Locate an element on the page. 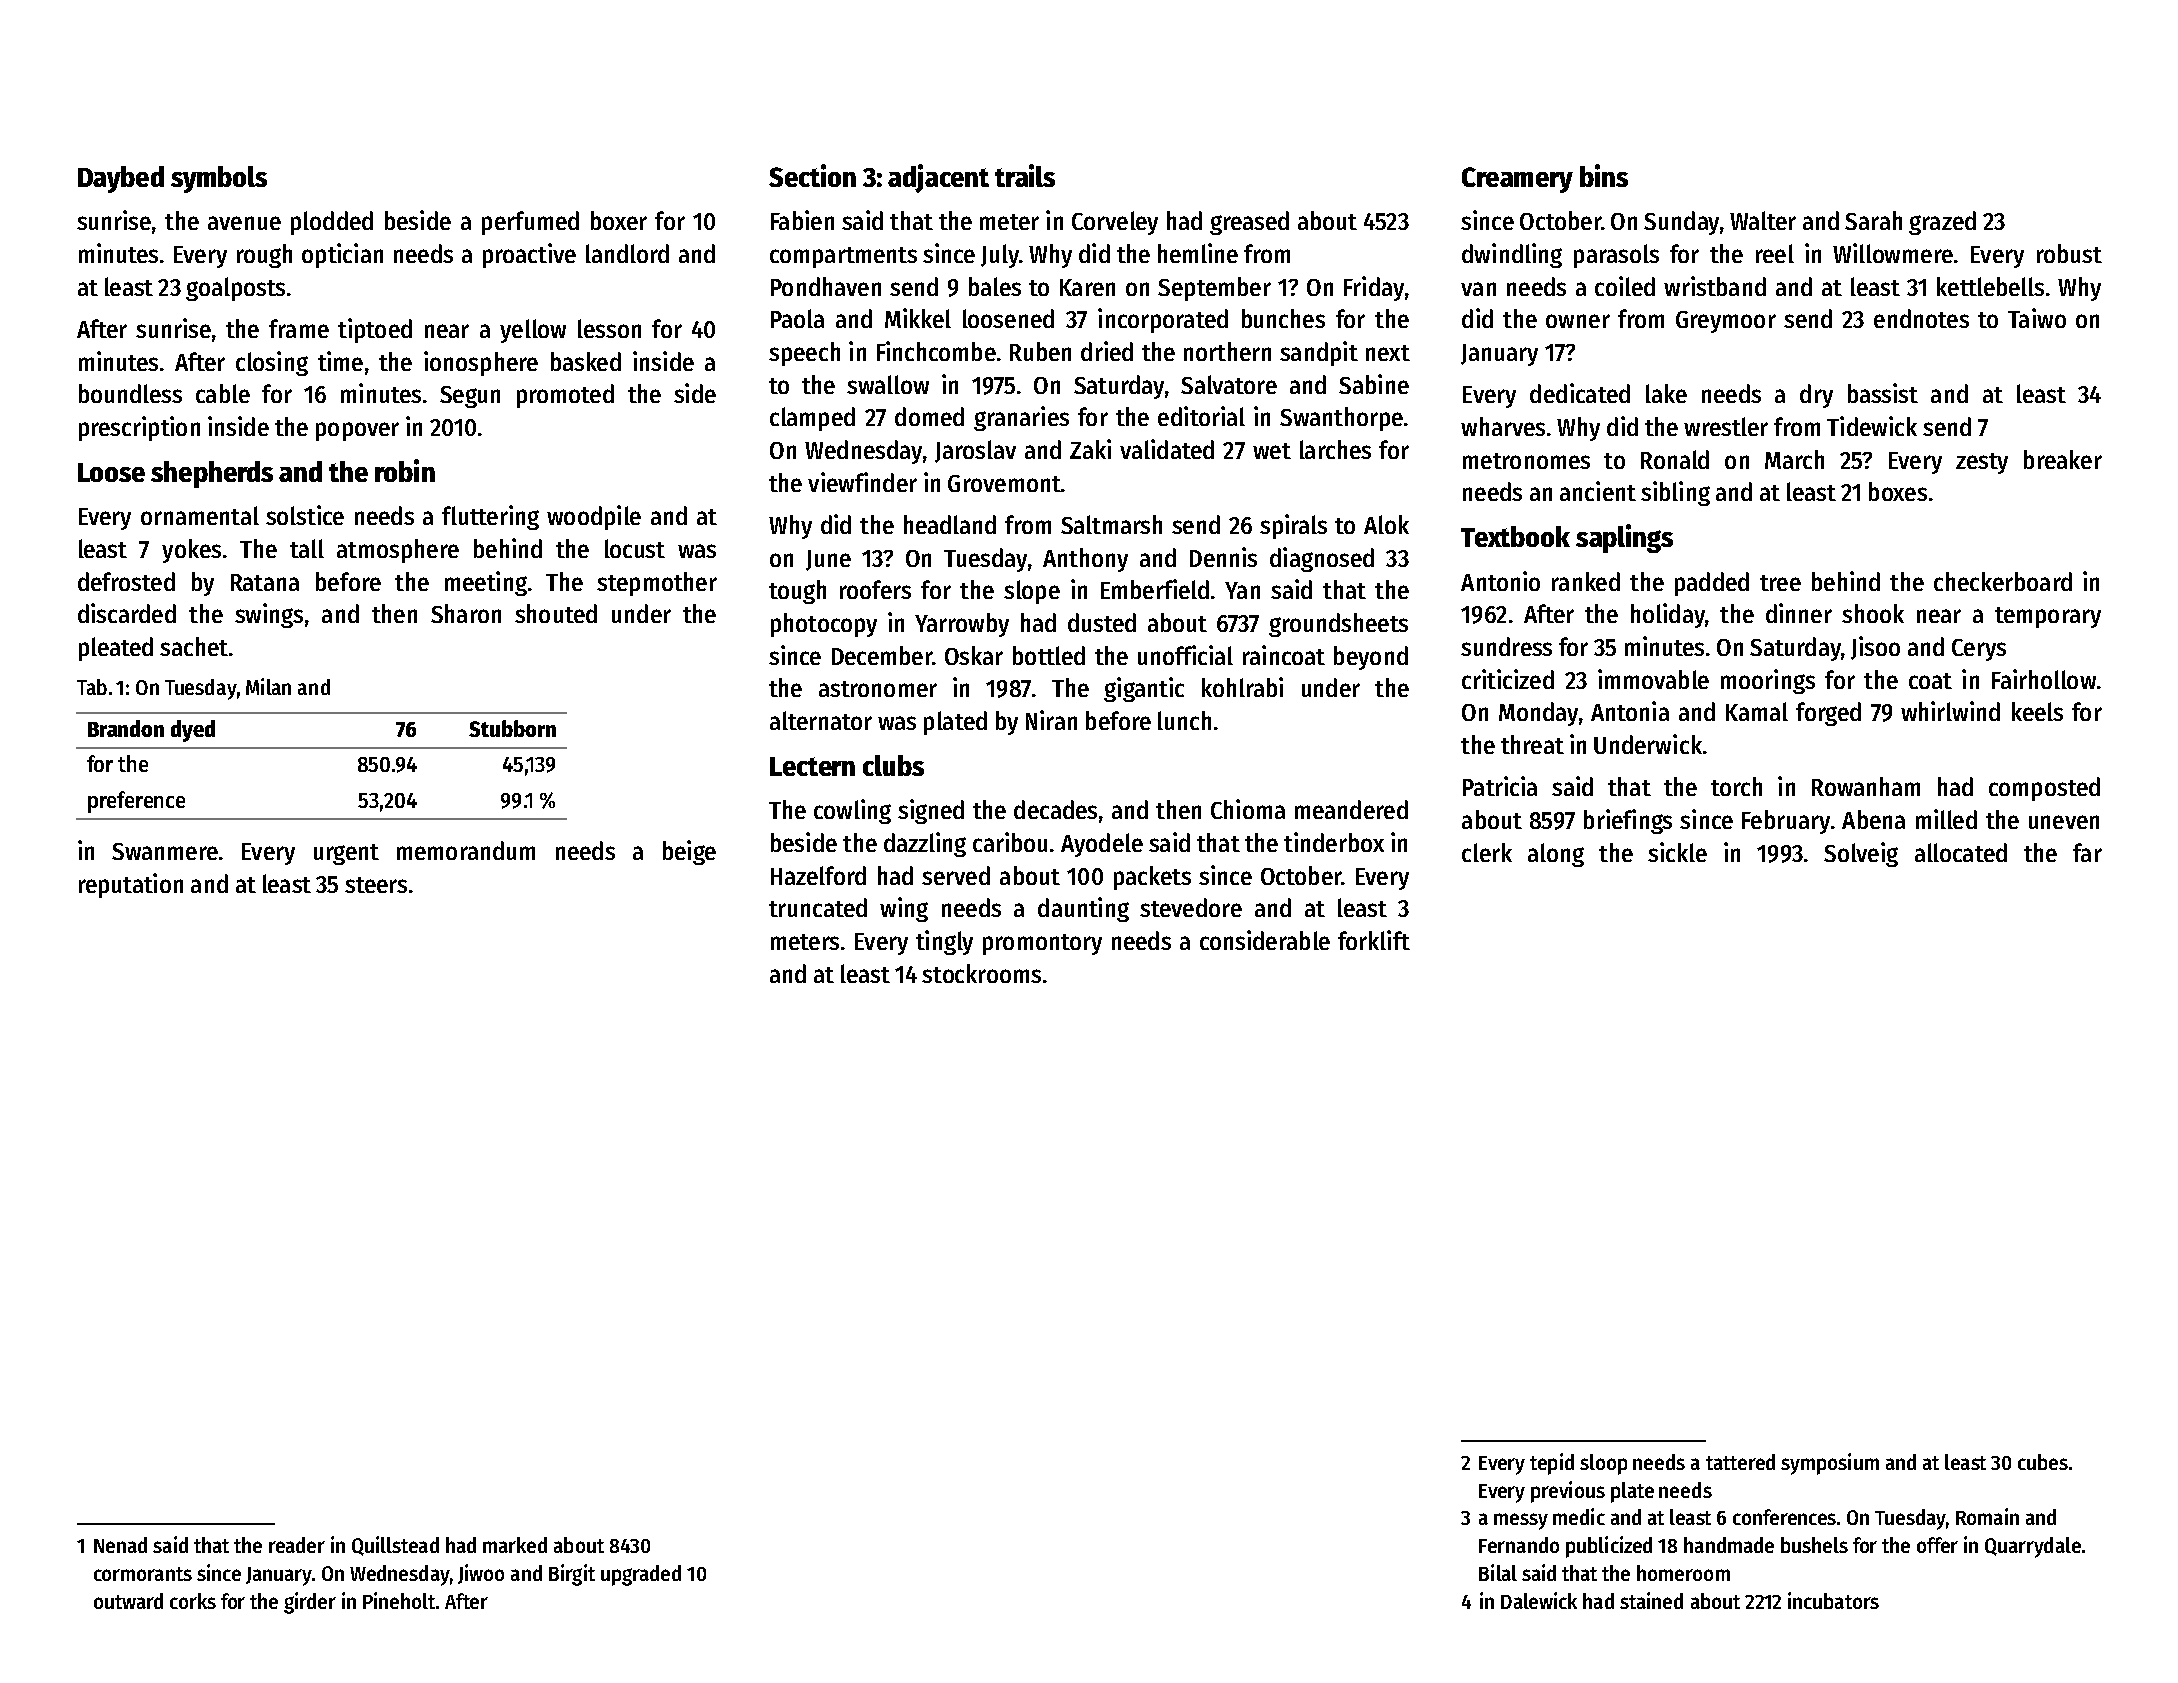 The height and width of the document is (1683, 2178). steers is located at coordinates (376, 885).
